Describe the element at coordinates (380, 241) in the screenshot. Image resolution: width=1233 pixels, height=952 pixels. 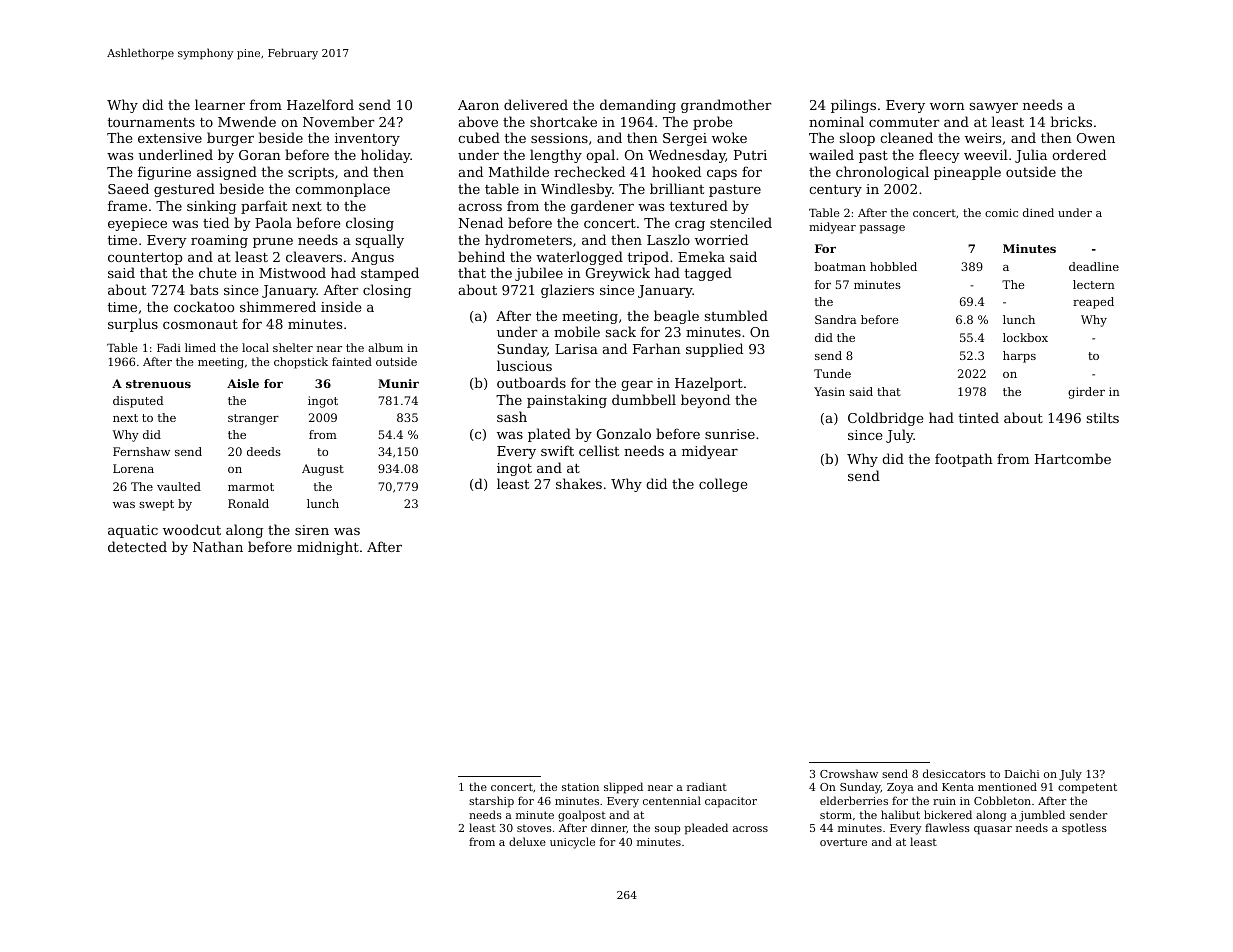
I see `squally` at that location.
